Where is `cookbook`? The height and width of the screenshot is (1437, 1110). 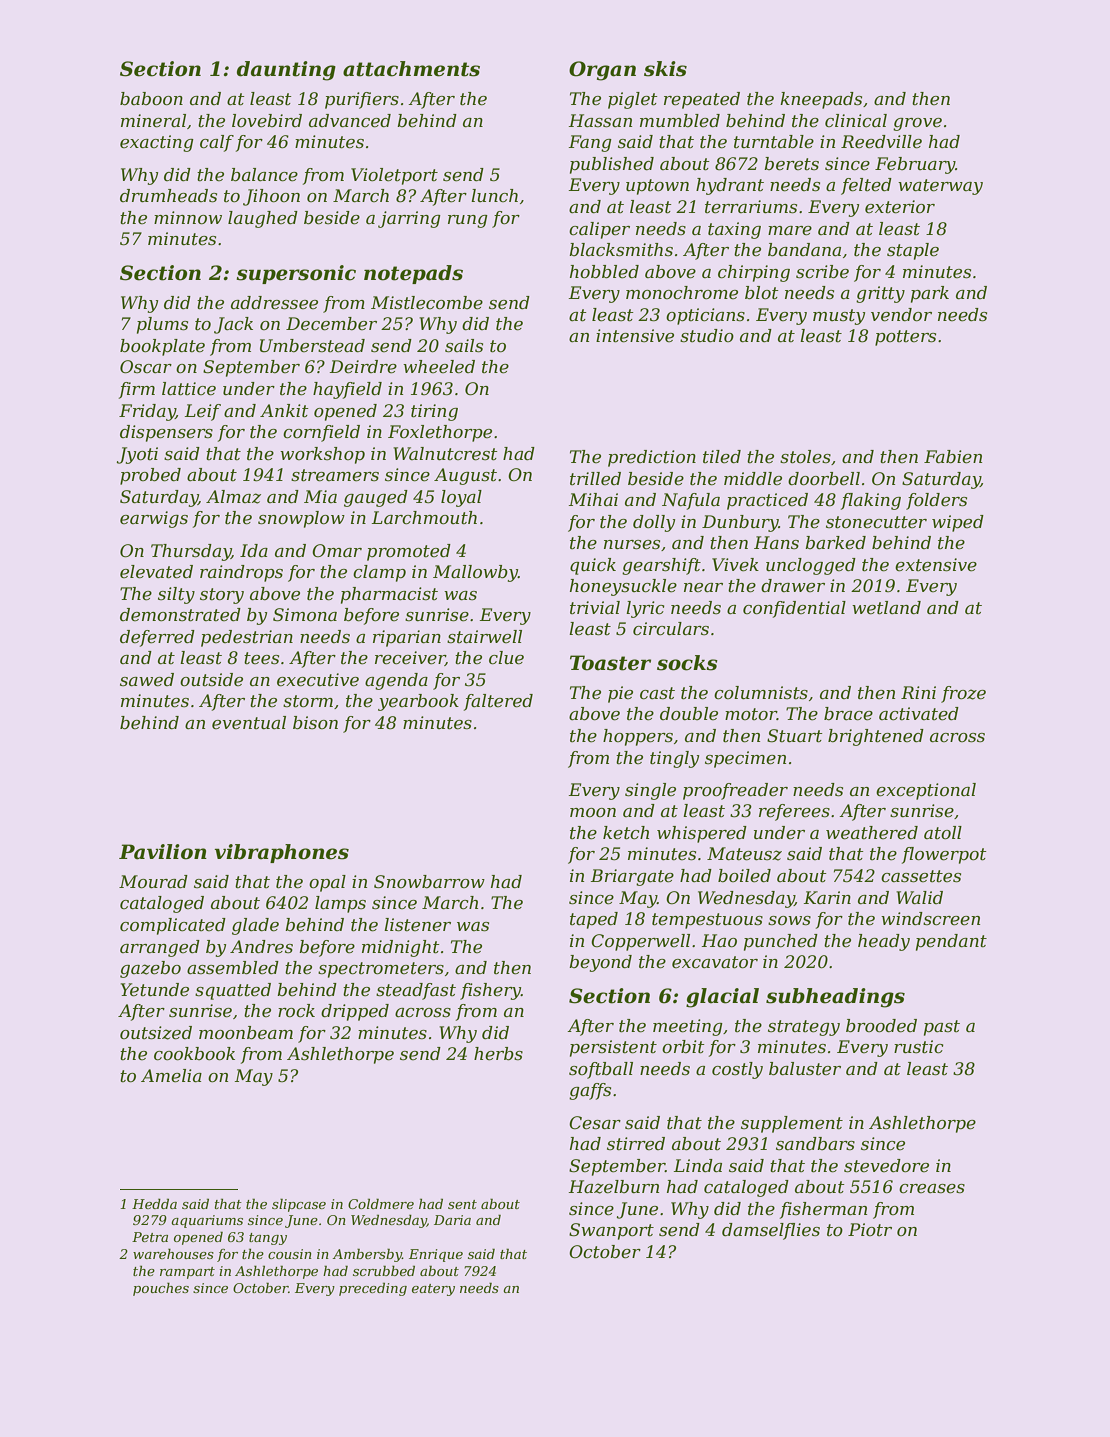 cookbook is located at coordinates (194, 1054).
